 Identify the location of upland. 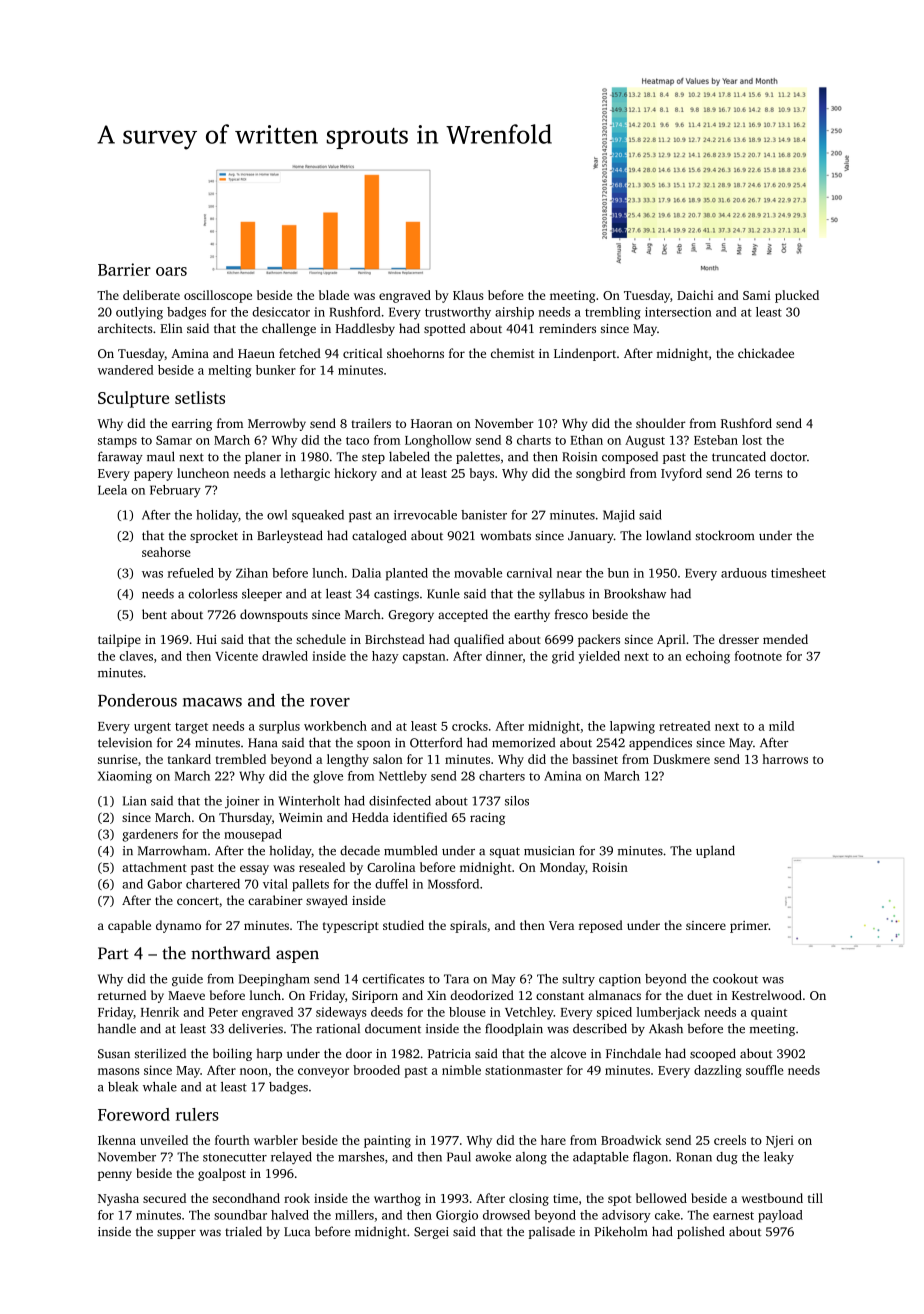
(715, 851).
